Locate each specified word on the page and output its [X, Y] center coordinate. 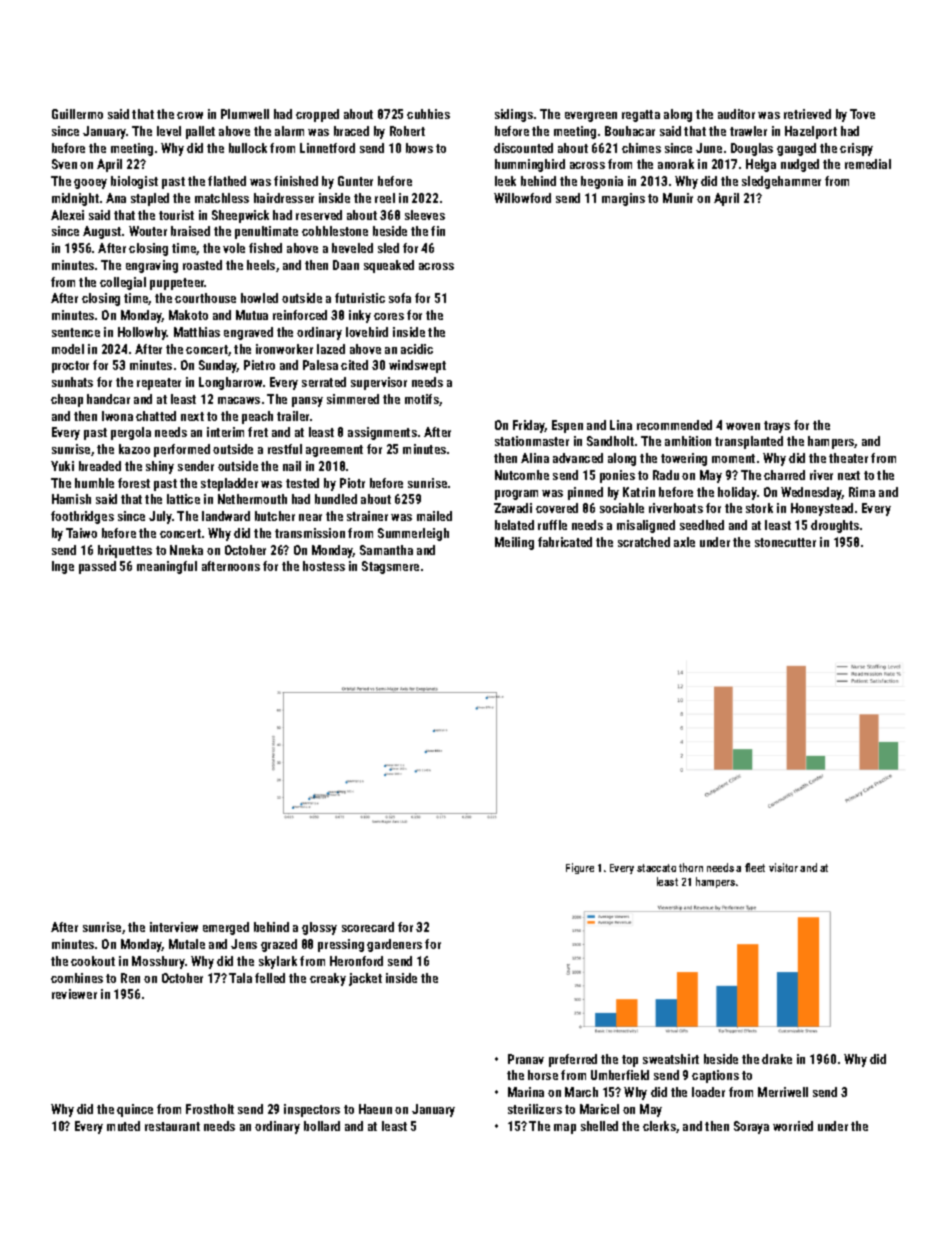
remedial [868, 164]
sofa [400, 298]
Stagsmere [390, 567]
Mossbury [158, 962]
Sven [64, 164]
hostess [324, 566]
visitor [783, 867]
